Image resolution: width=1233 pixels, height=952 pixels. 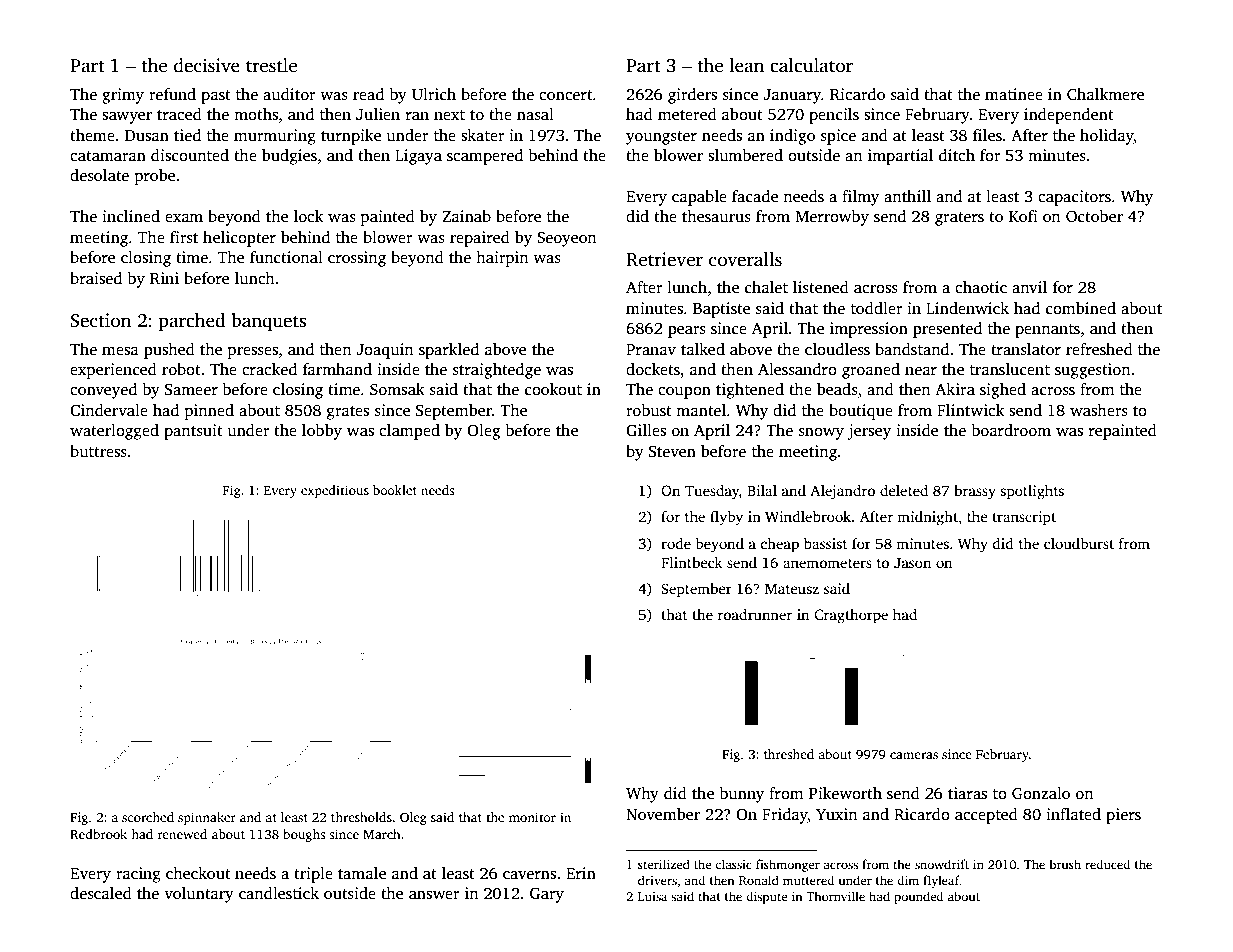 What do you see at coordinates (981, 287) in the screenshot?
I see `chaotic` at bounding box center [981, 287].
